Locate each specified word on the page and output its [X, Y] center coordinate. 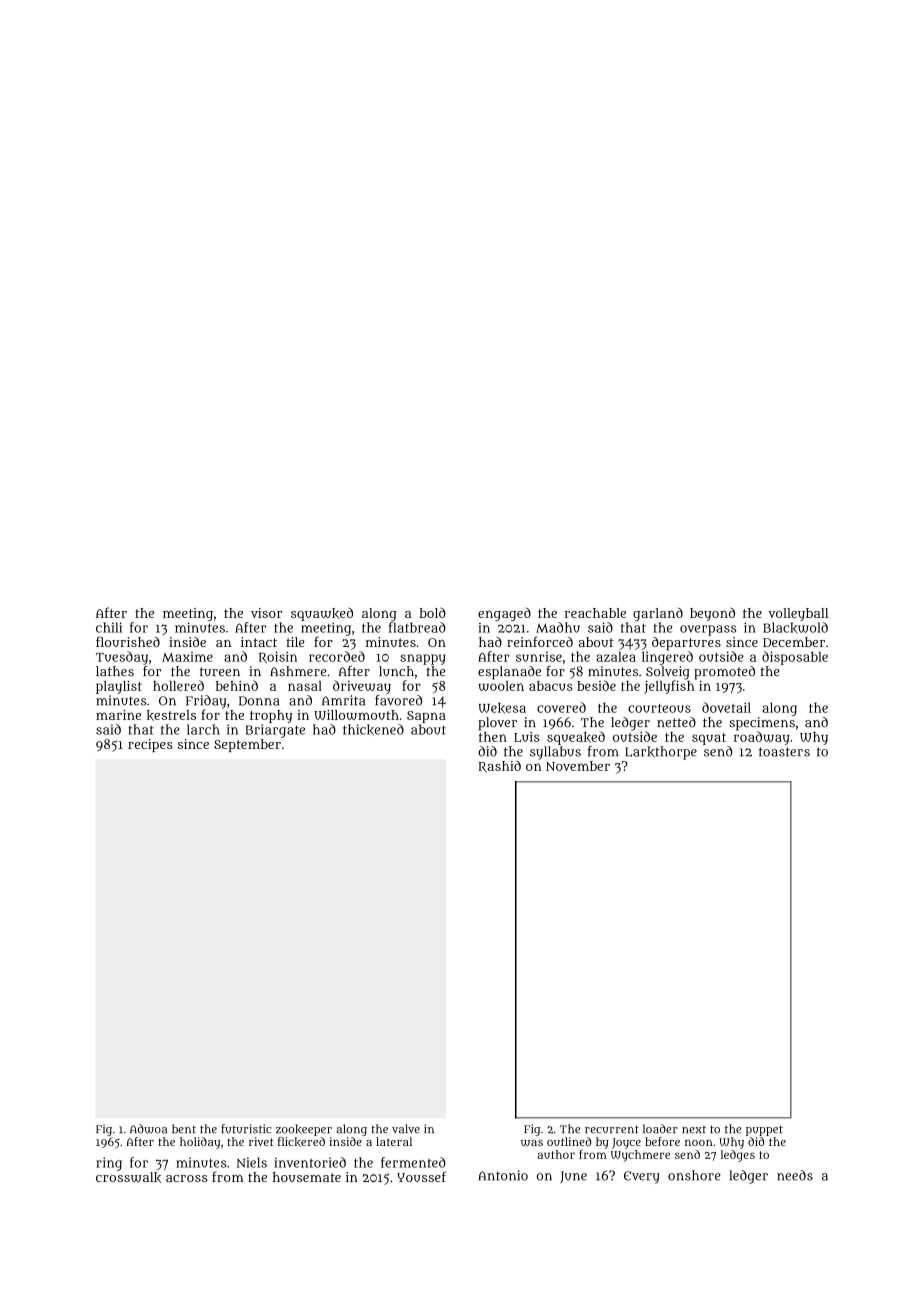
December [794, 642]
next [694, 1130]
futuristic [246, 1129]
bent [184, 1129]
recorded [337, 656]
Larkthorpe [661, 753]
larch [203, 729]
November [578, 766]
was [532, 1143]
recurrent [612, 1129]
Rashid [499, 766]
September [247, 745]
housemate [307, 1177]
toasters [784, 752]
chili [109, 627]
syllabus [555, 753]
